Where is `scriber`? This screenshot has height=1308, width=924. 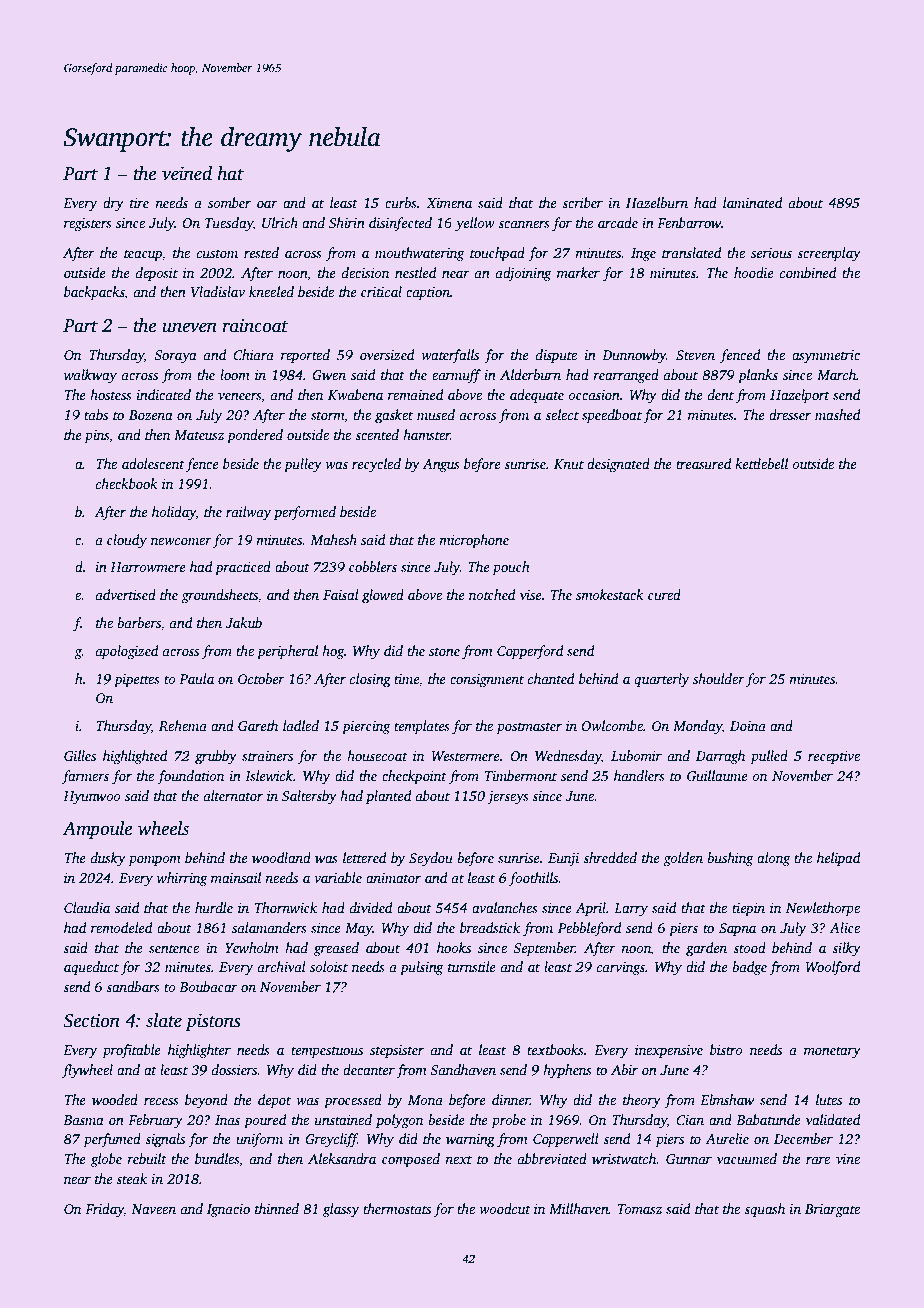 scriber is located at coordinates (582, 202).
